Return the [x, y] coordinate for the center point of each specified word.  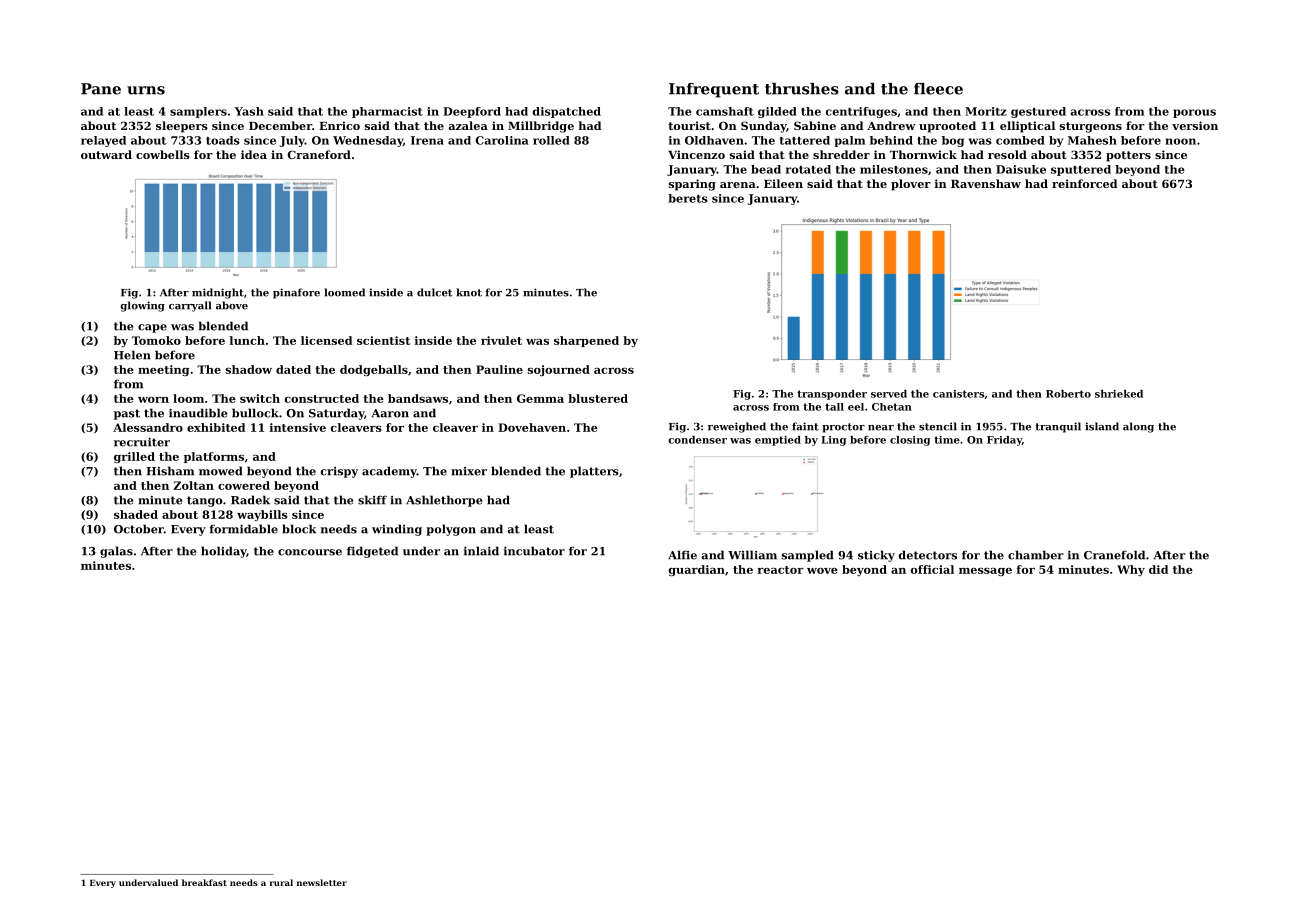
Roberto [1068, 394]
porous [1194, 113]
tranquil [1058, 427]
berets [688, 198]
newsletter [322, 882]
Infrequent [714, 90]
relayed [103, 141]
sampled [808, 556]
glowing [142, 306]
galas [116, 552]
